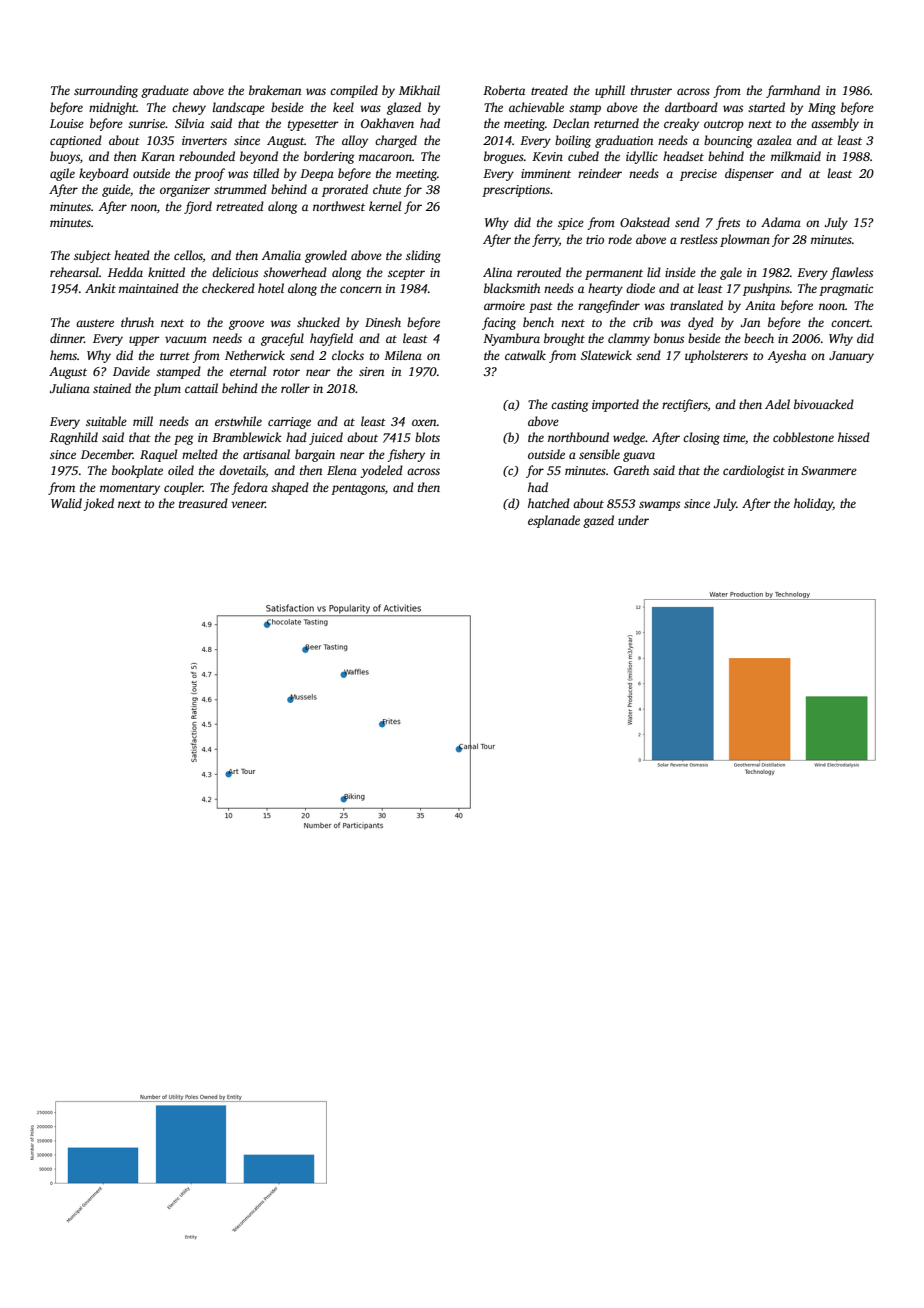 The width and height of the document is (924, 1308). What do you see at coordinates (504, 305) in the document?
I see `armoire` at bounding box center [504, 305].
